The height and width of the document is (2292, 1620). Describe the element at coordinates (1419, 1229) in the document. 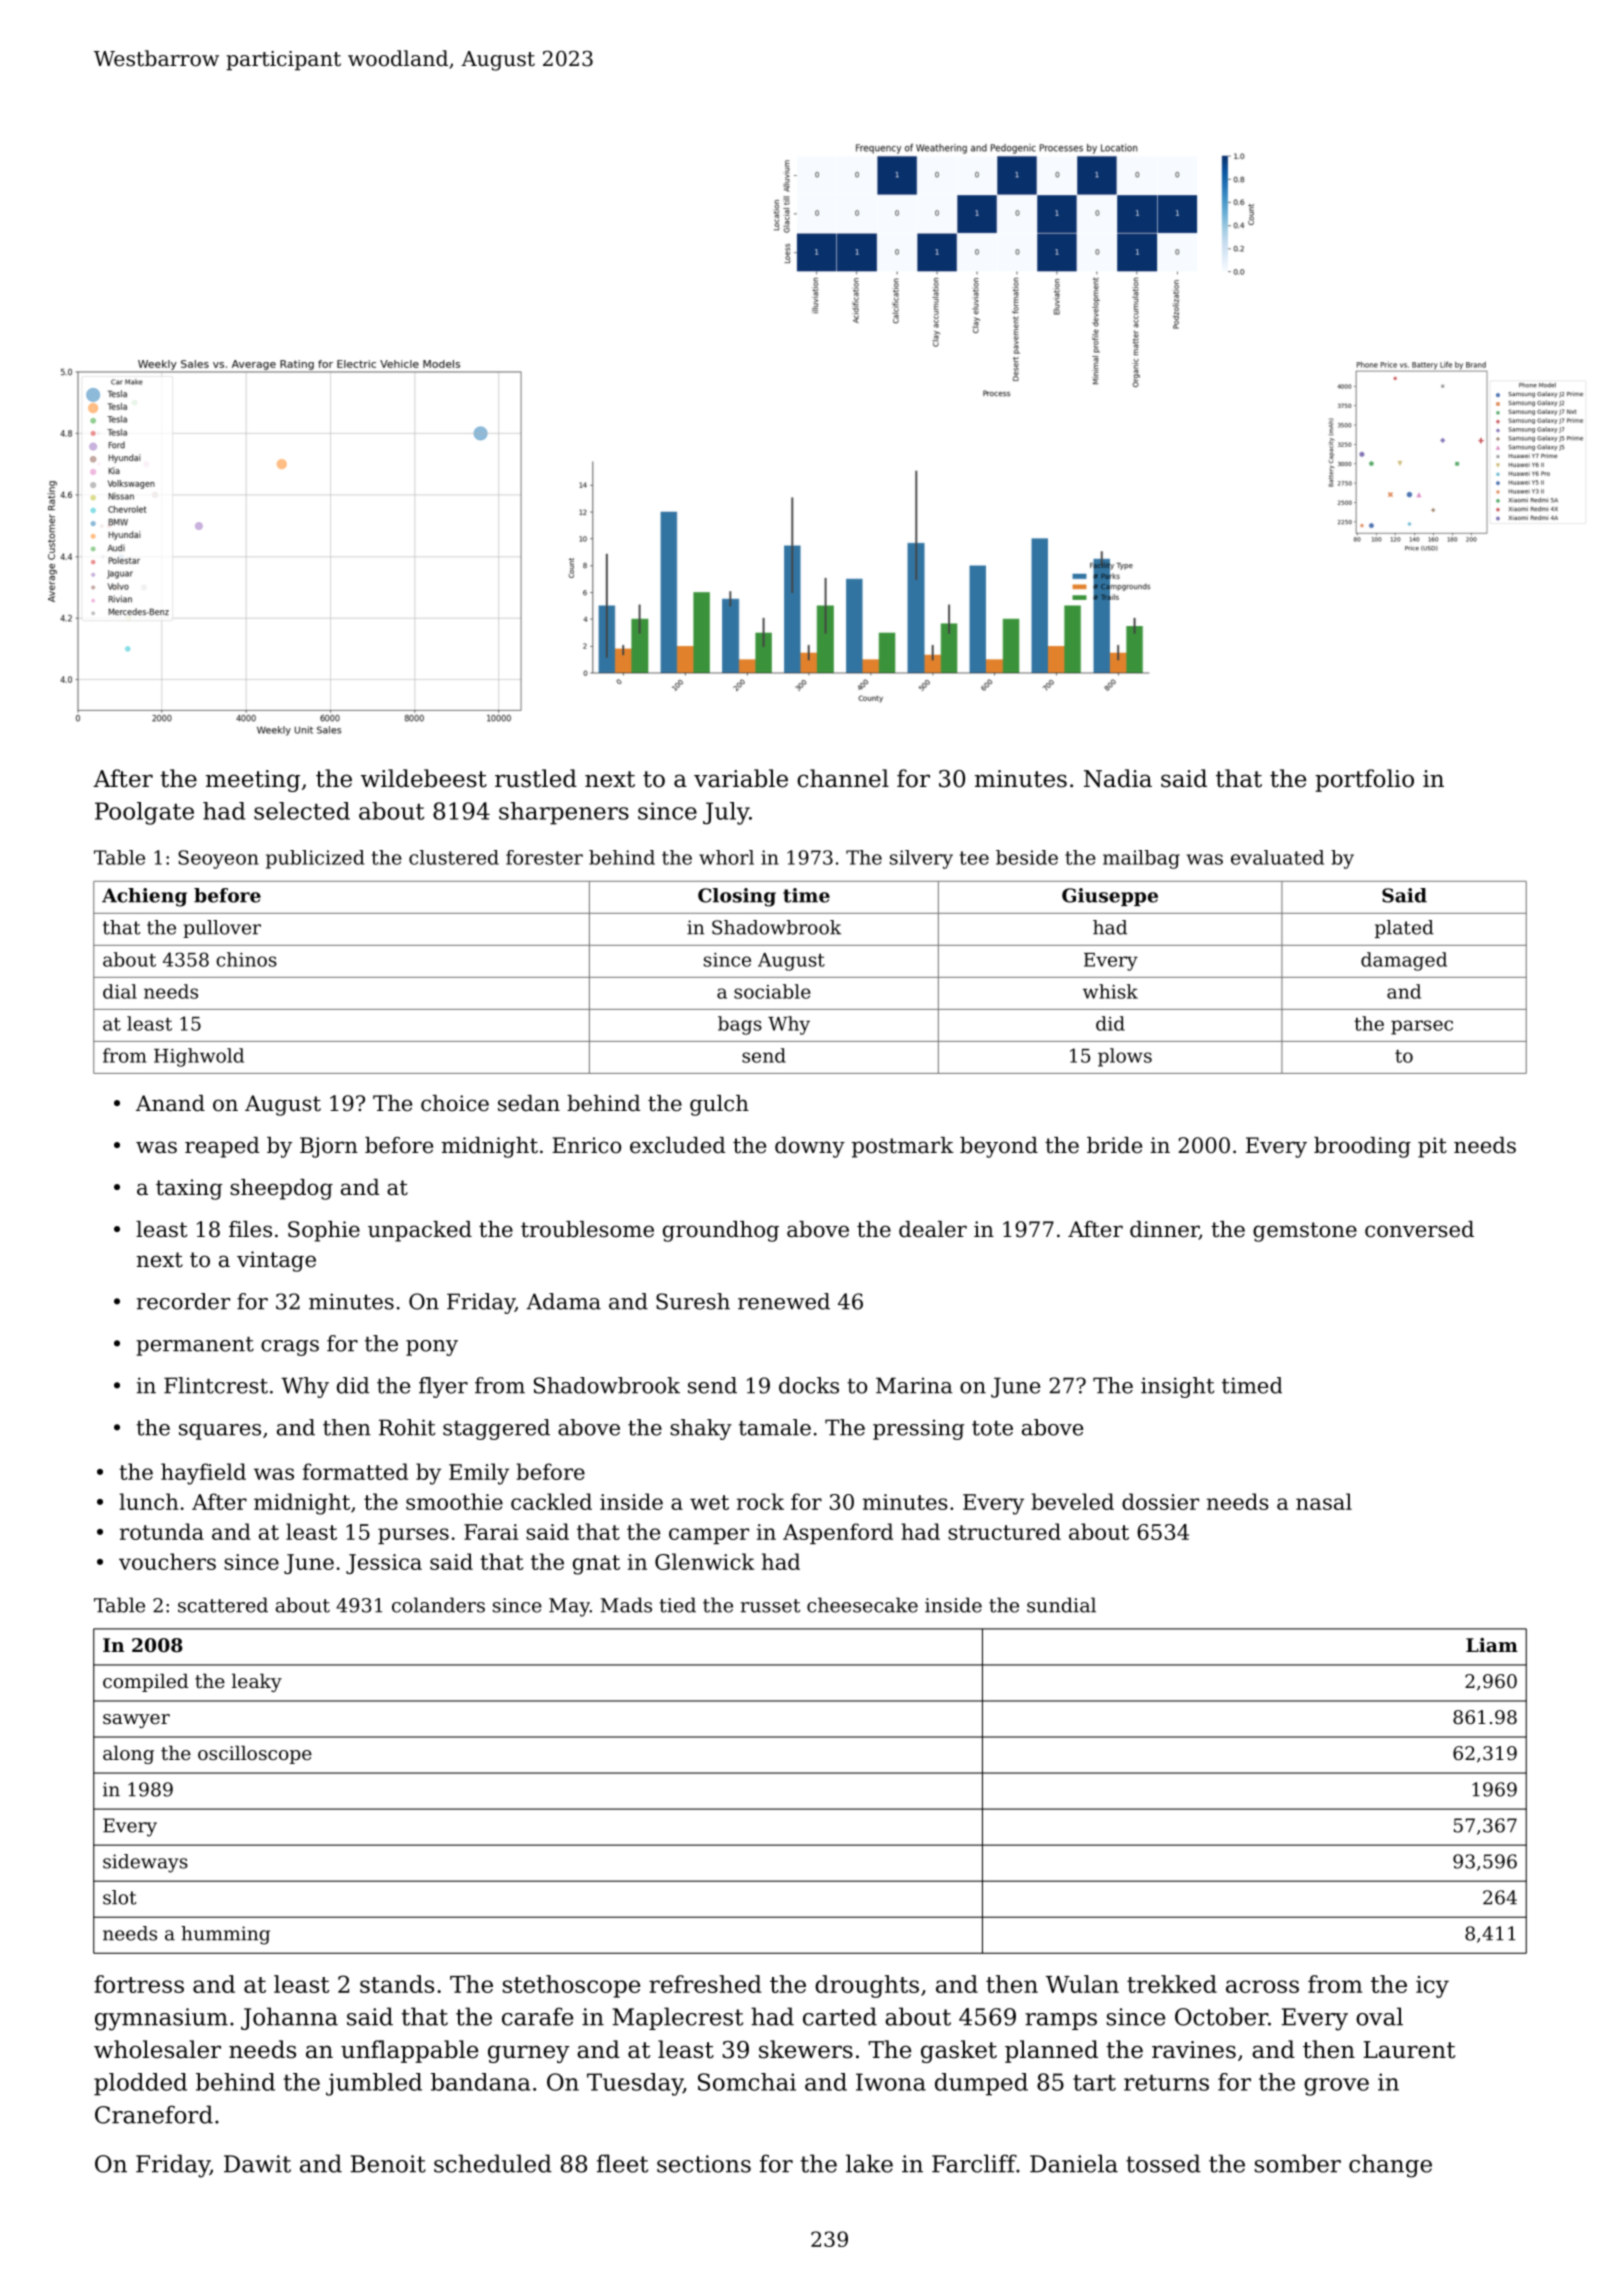

I see `conversed` at that location.
